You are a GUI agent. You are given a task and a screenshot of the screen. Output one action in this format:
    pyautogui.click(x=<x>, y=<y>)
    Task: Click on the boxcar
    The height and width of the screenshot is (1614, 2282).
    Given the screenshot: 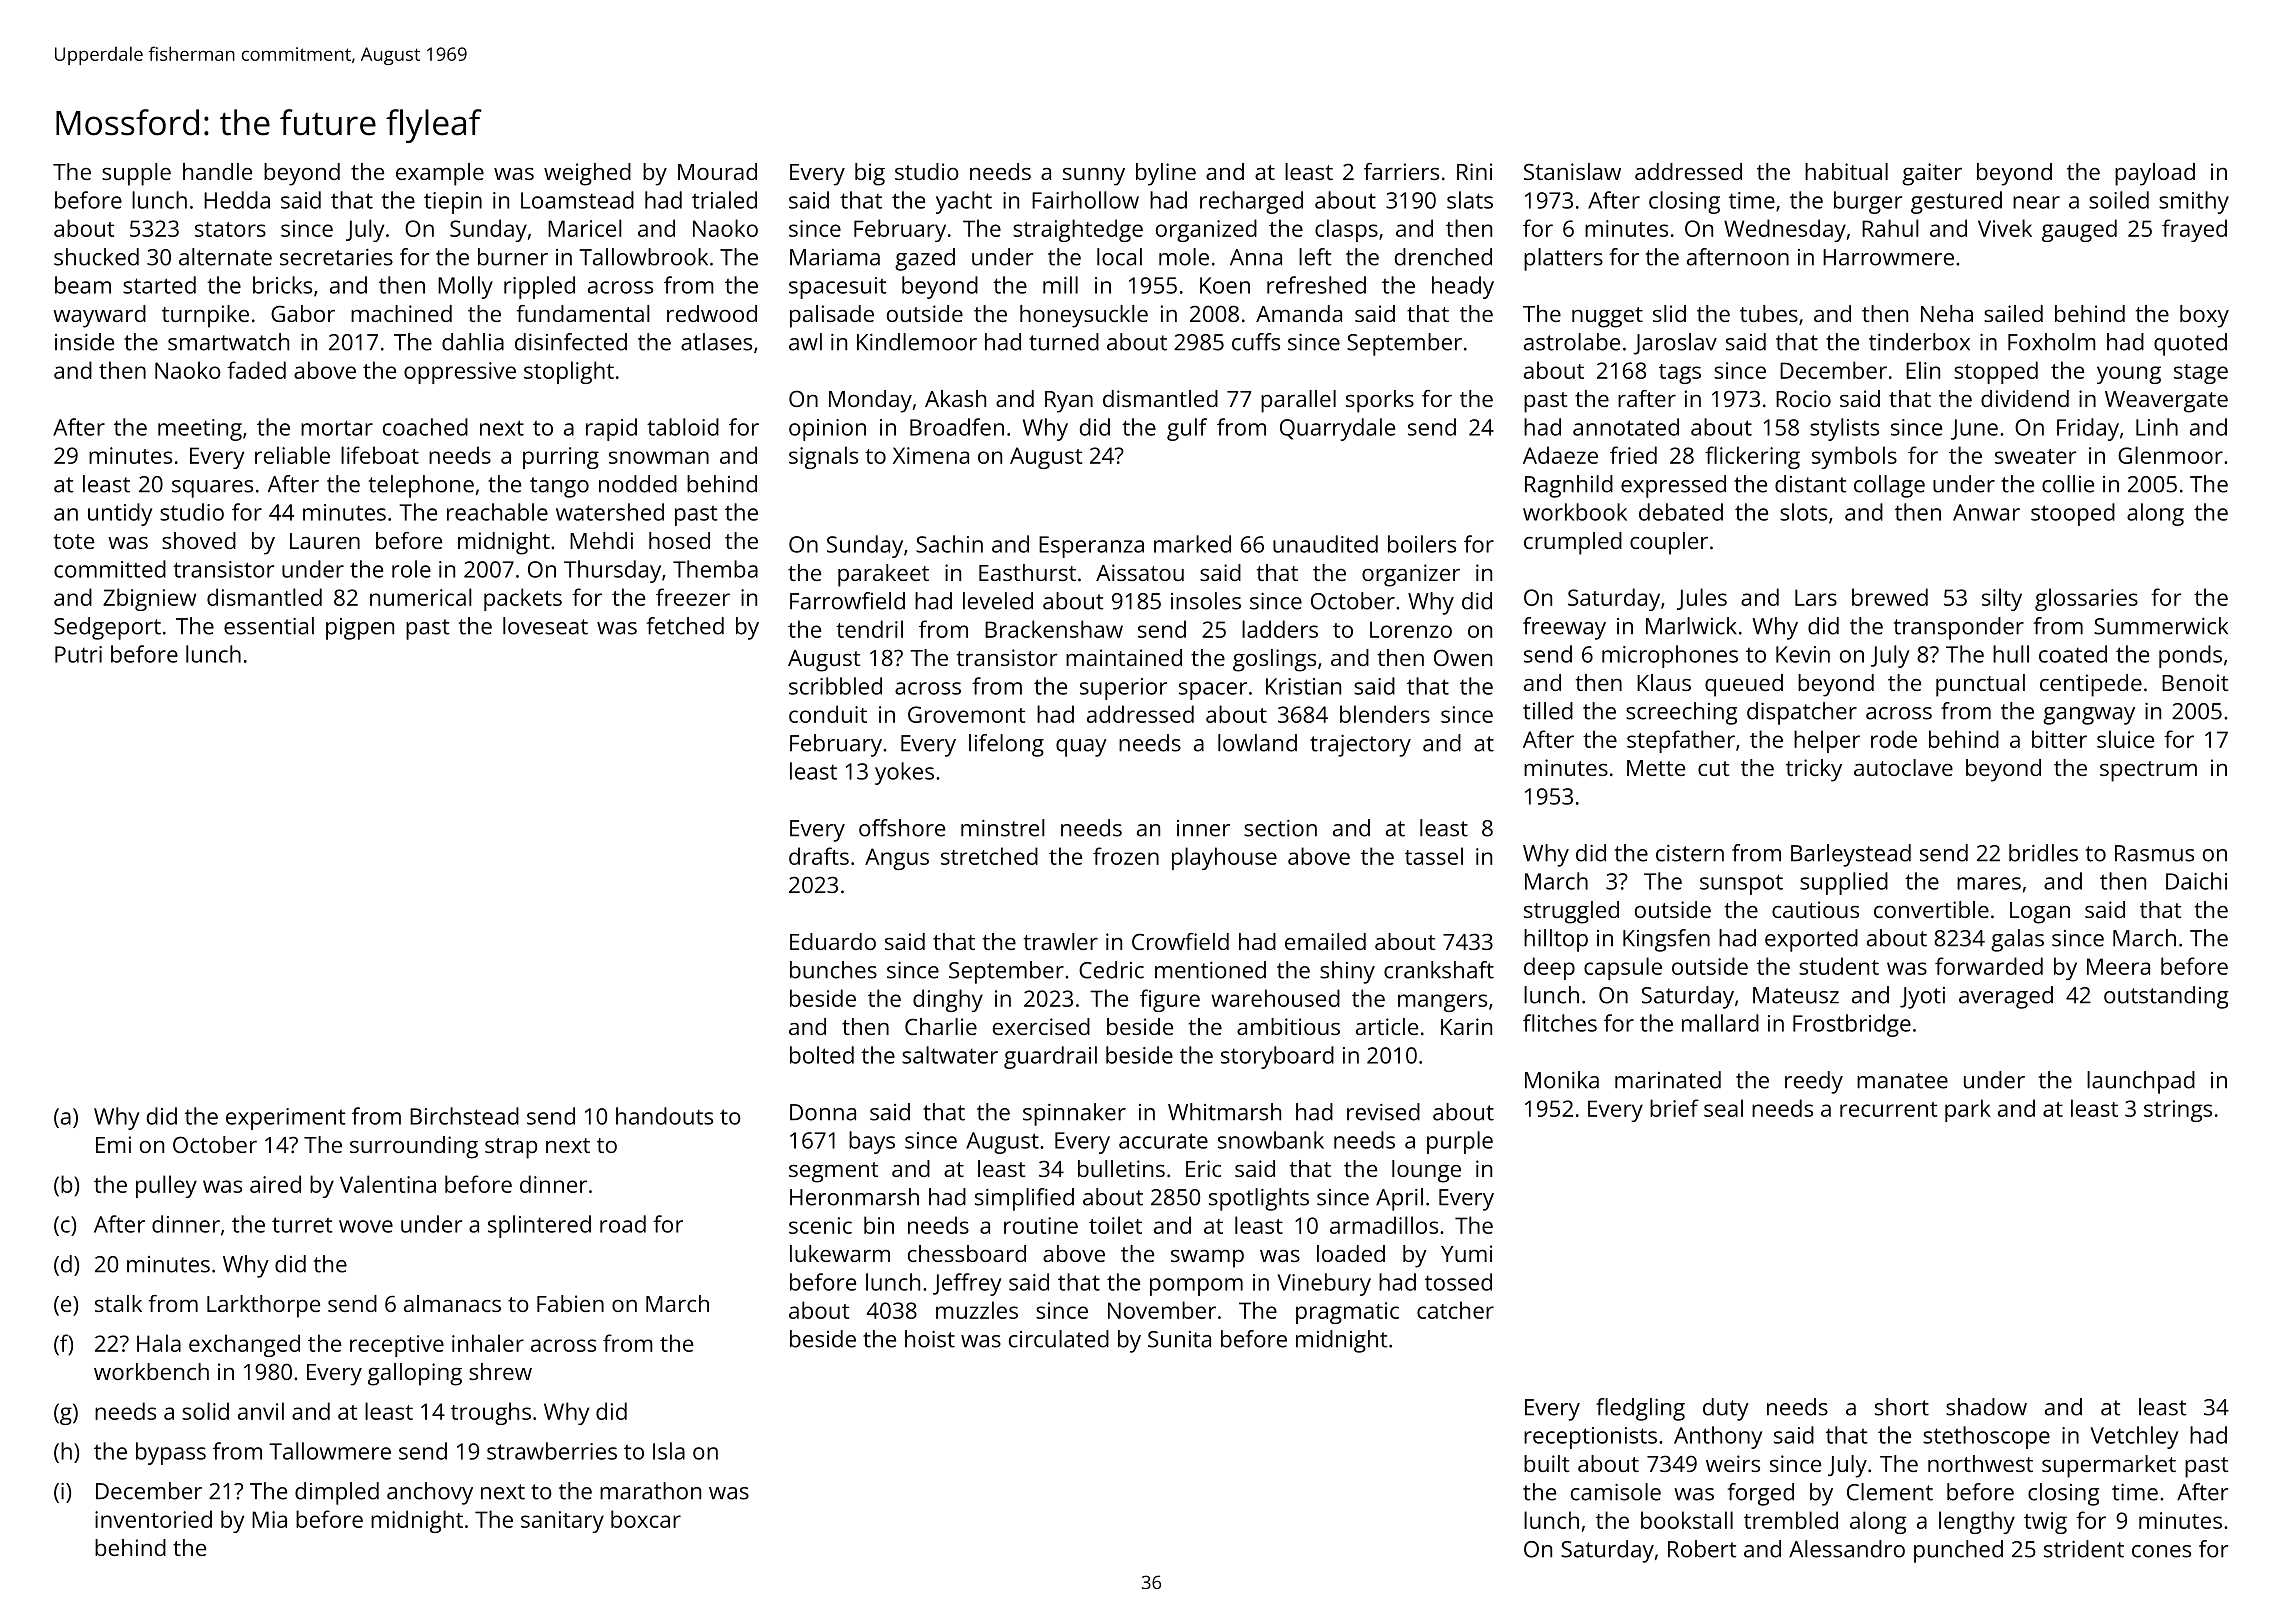 What is the action you would take?
    pyautogui.click(x=646, y=1519)
